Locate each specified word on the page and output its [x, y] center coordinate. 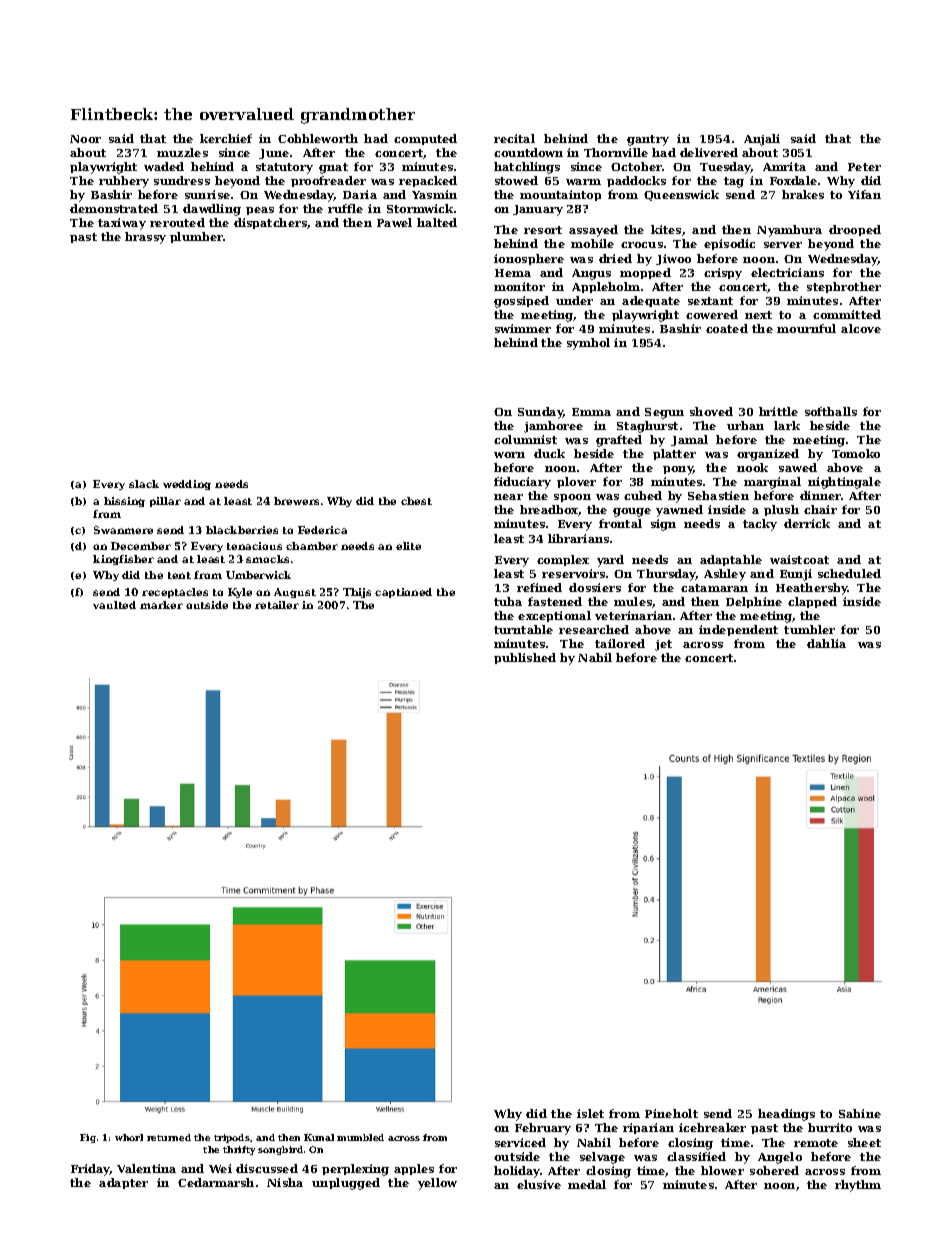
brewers [296, 501]
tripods [232, 1138]
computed [425, 139]
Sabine [860, 1113]
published [525, 658]
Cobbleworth [318, 138]
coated [727, 328]
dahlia [826, 643]
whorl [129, 1137]
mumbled [360, 1137]
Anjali [762, 140]
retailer [277, 605]
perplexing [355, 1170]
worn [509, 455]
